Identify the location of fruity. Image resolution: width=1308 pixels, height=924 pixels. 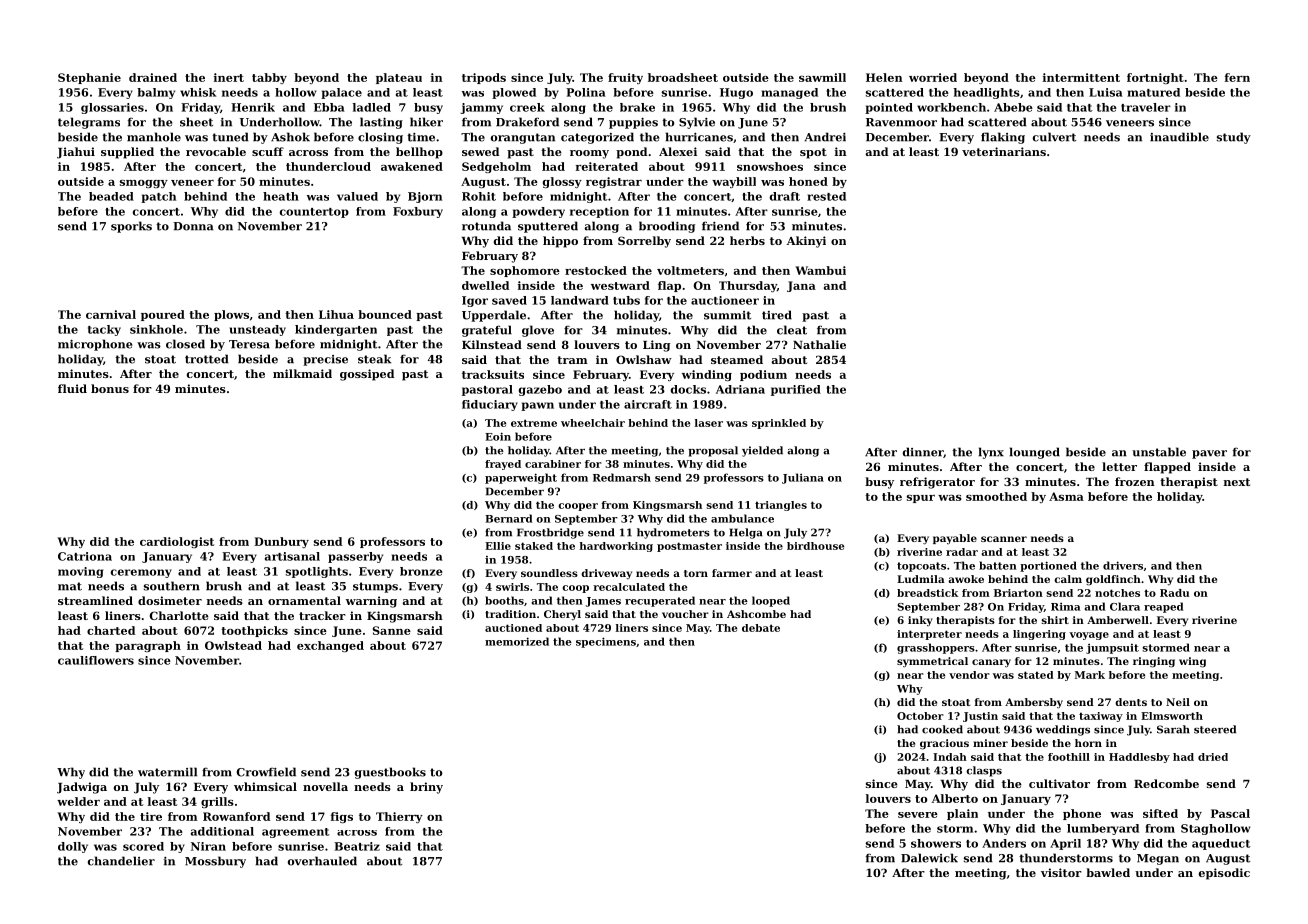
(625, 78).
